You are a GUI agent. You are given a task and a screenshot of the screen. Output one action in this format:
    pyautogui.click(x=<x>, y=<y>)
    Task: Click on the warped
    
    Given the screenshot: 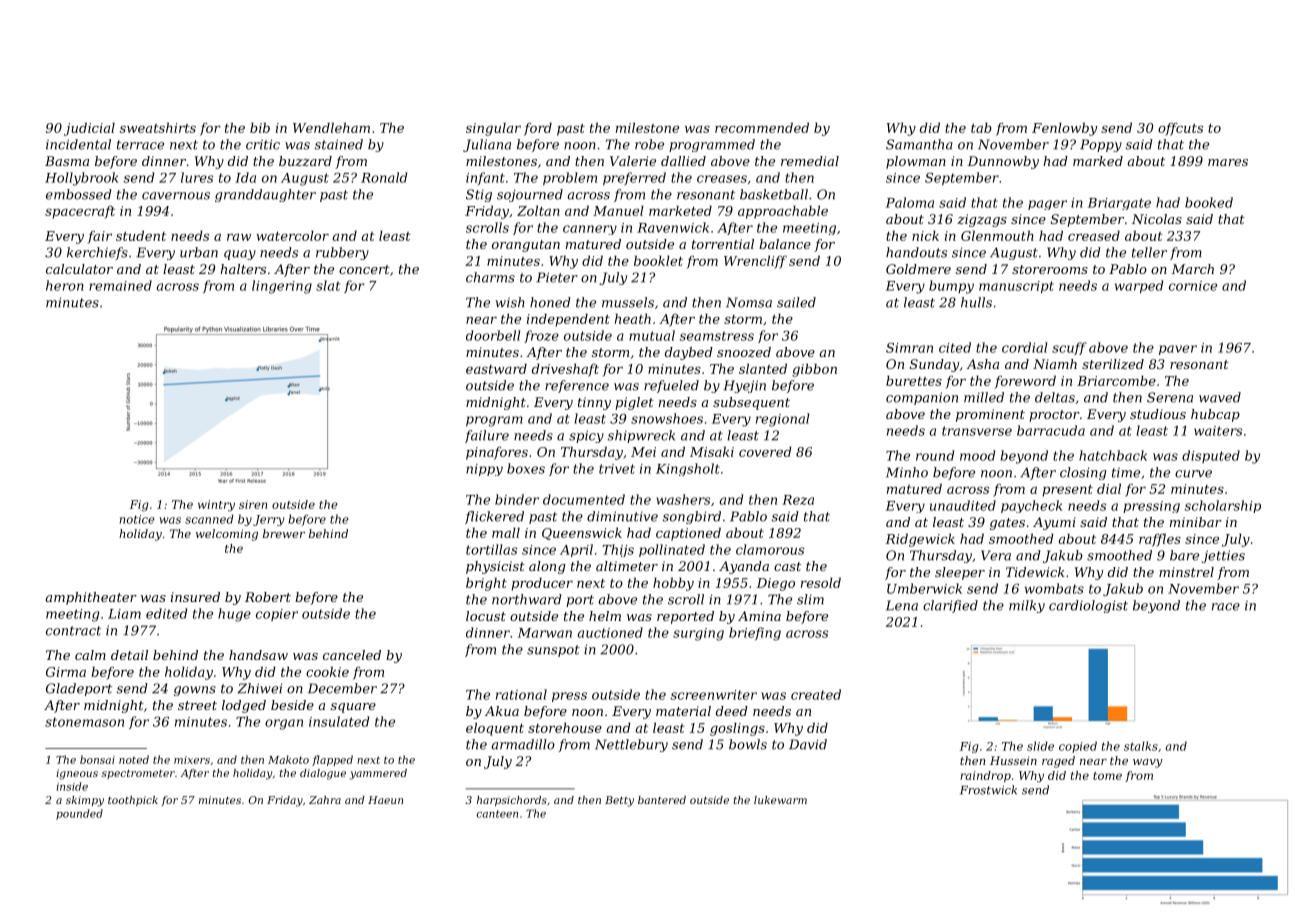 What is the action you would take?
    pyautogui.click(x=1139, y=287)
